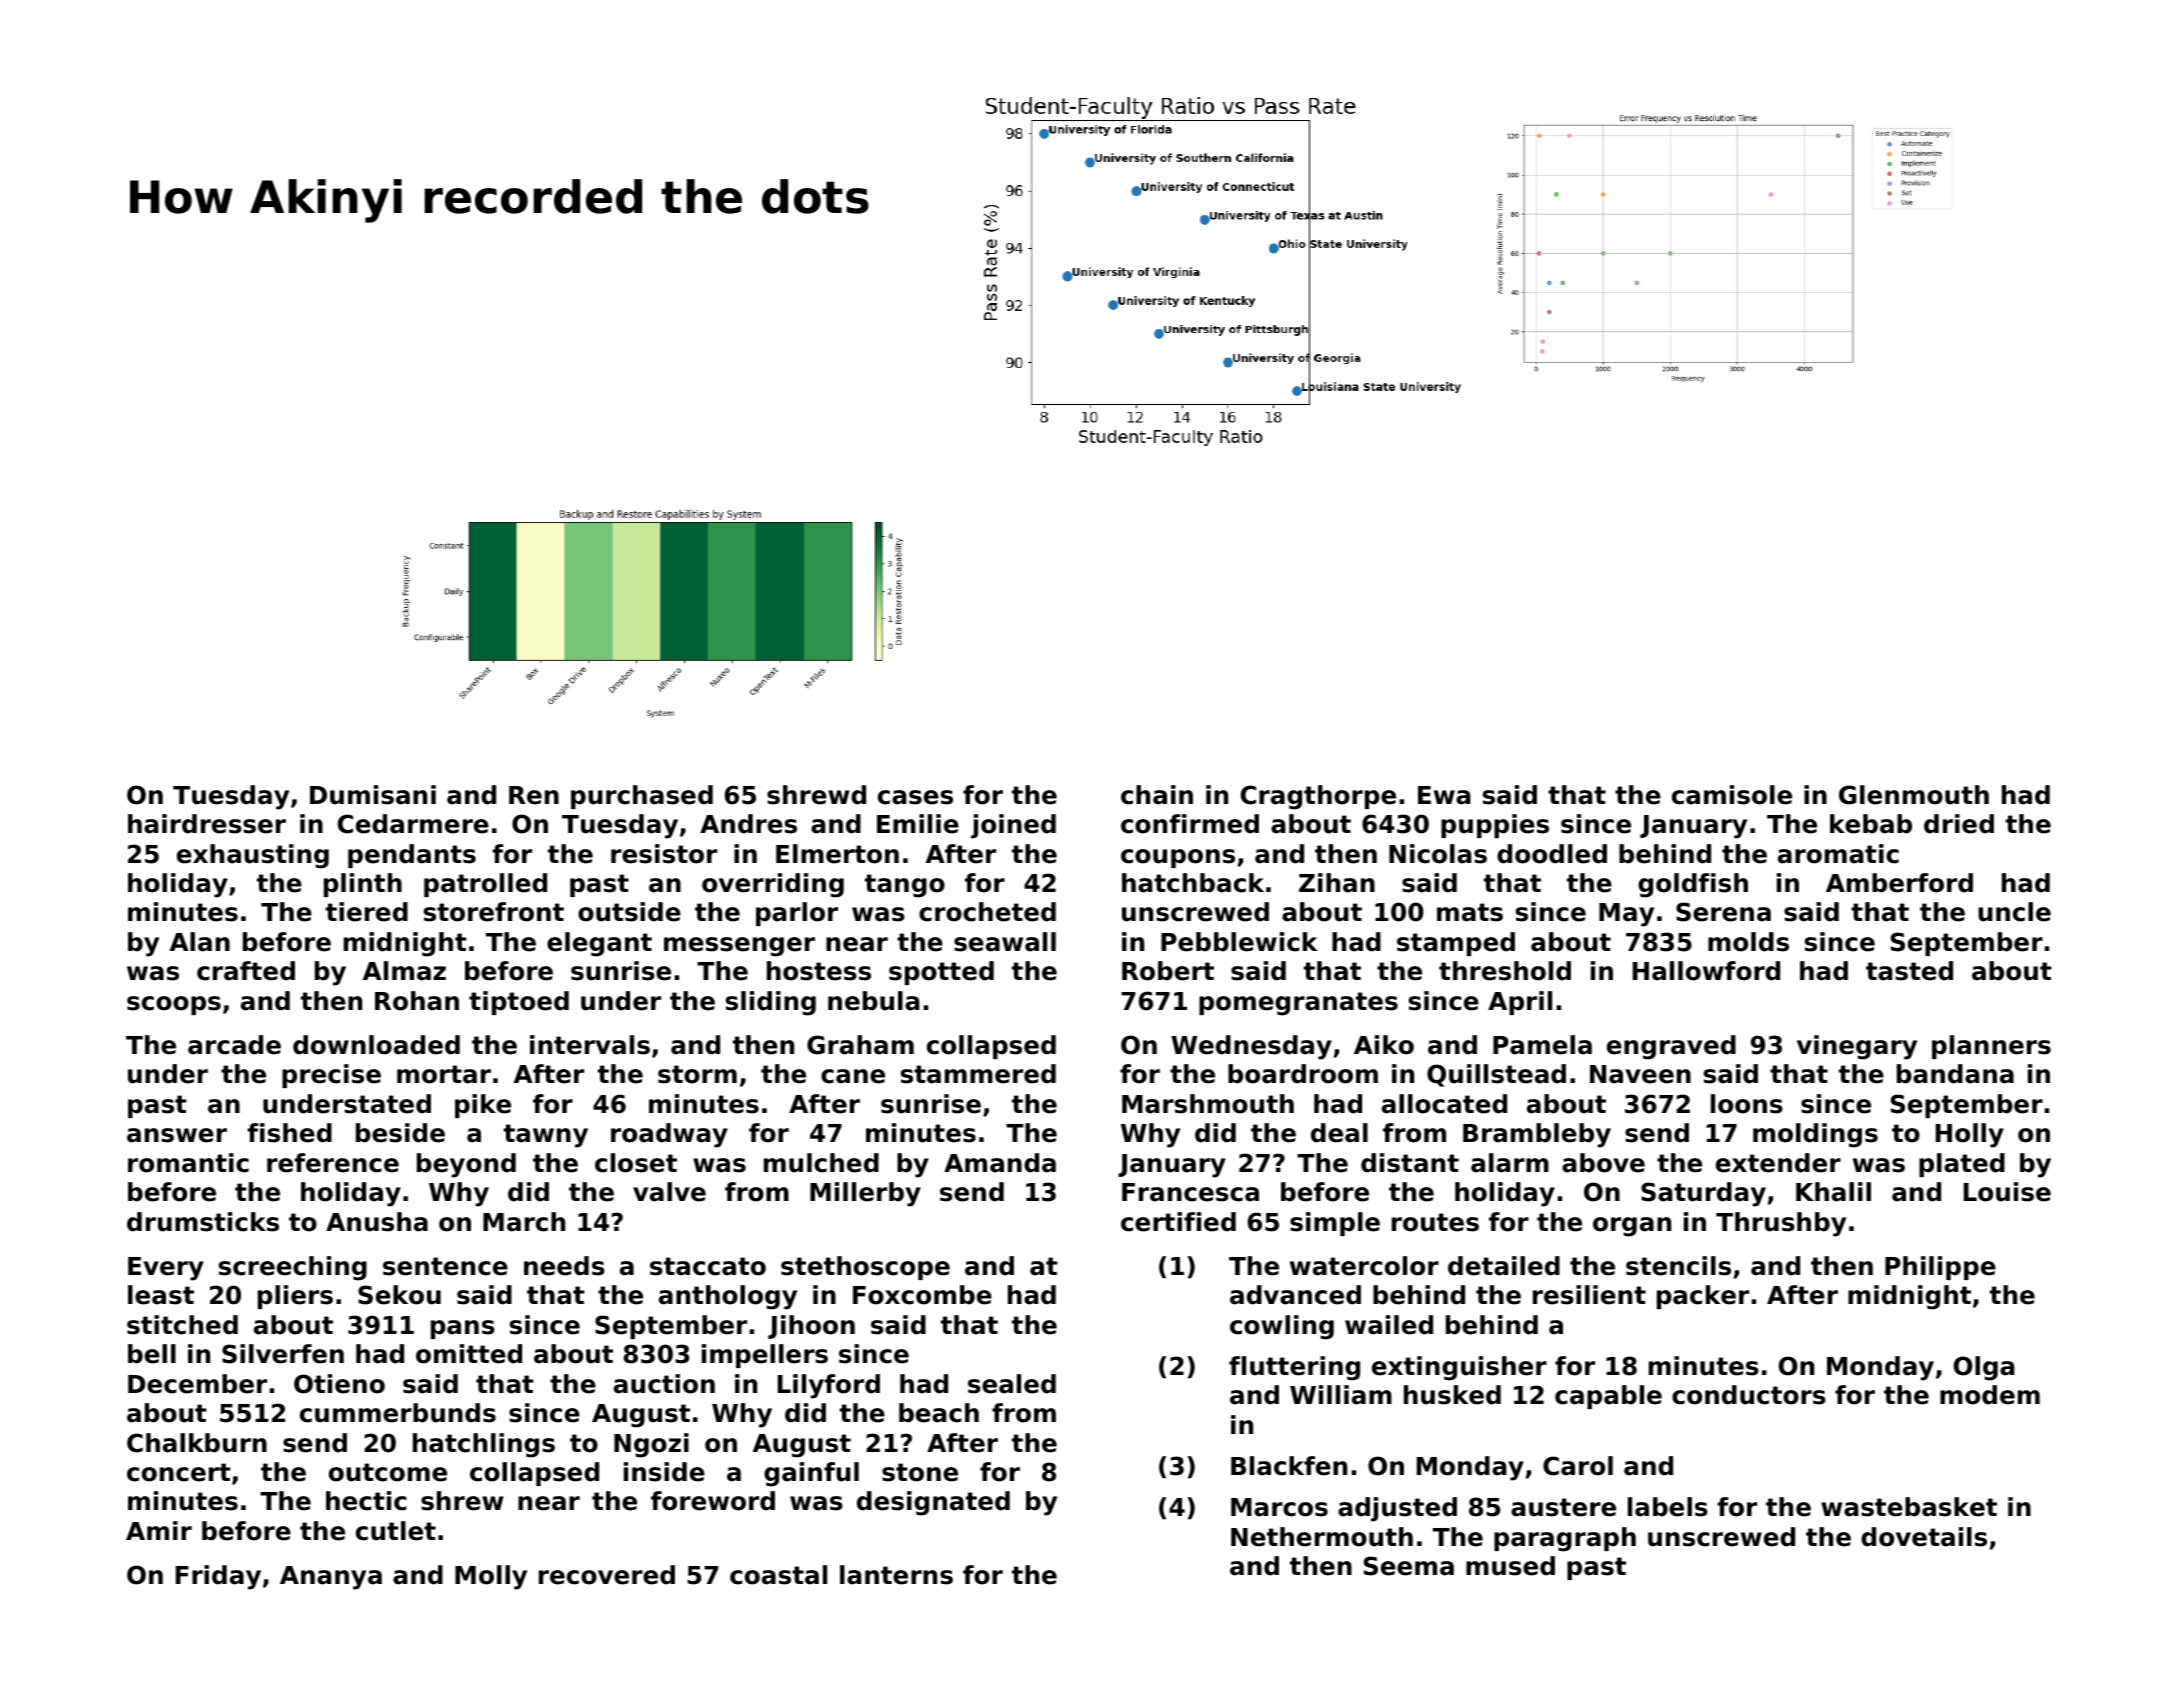 The height and width of the screenshot is (1683, 2178). What do you see at coordinates (363, 885) in the screenshot?
I see `plinth` at bounding box center [363, 885].
